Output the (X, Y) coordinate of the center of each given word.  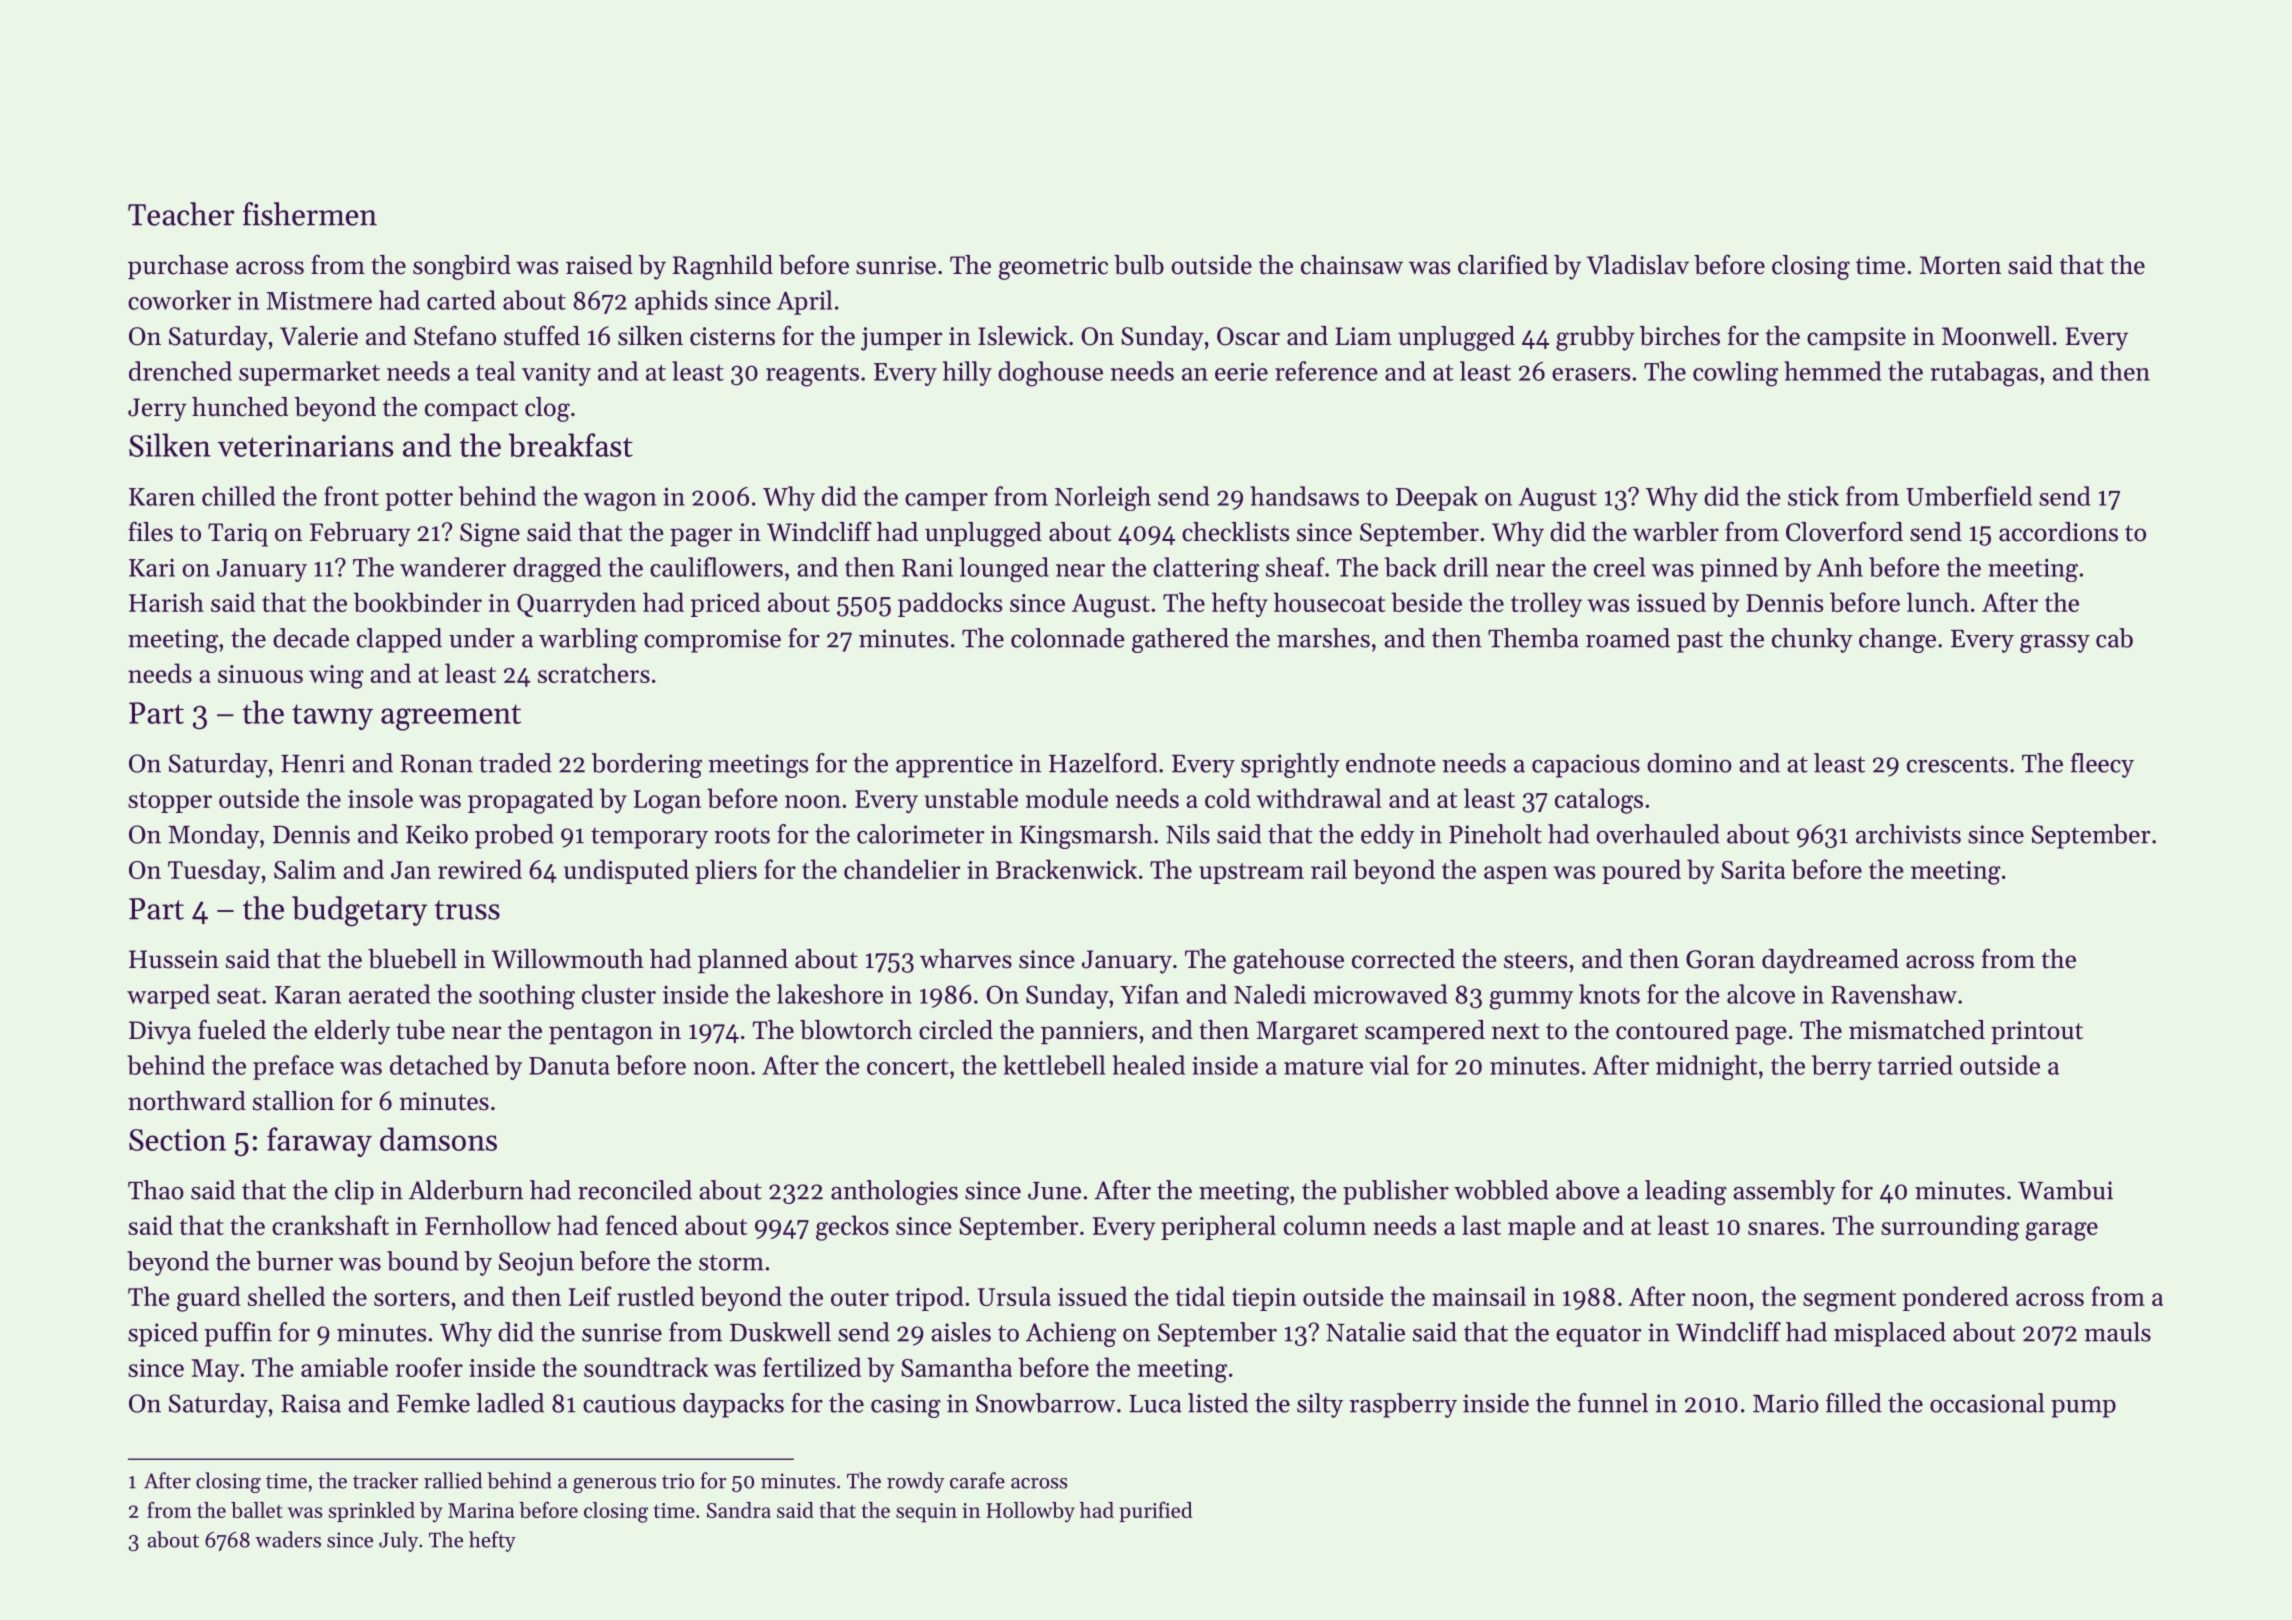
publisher (1396, 1192)
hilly (967, 373)
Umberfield (1969, 496)
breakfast (570, 445)
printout (2037, 1032)
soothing (527, 997)
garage (2062, 1231)
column (1325, 1225)
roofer (429, 1367)
